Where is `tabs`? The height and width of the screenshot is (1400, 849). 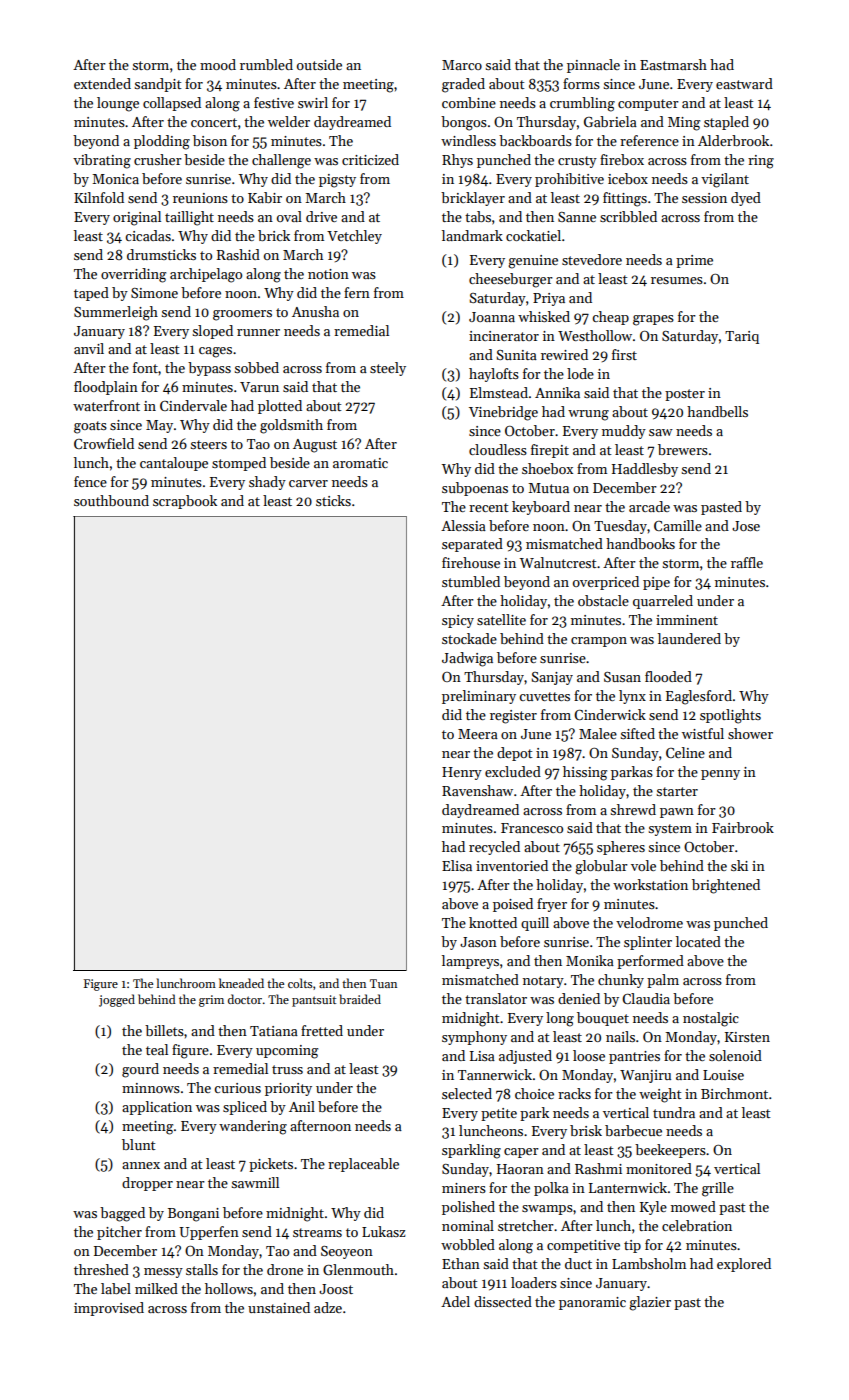
tabs is located at coordinates (478, 216).
